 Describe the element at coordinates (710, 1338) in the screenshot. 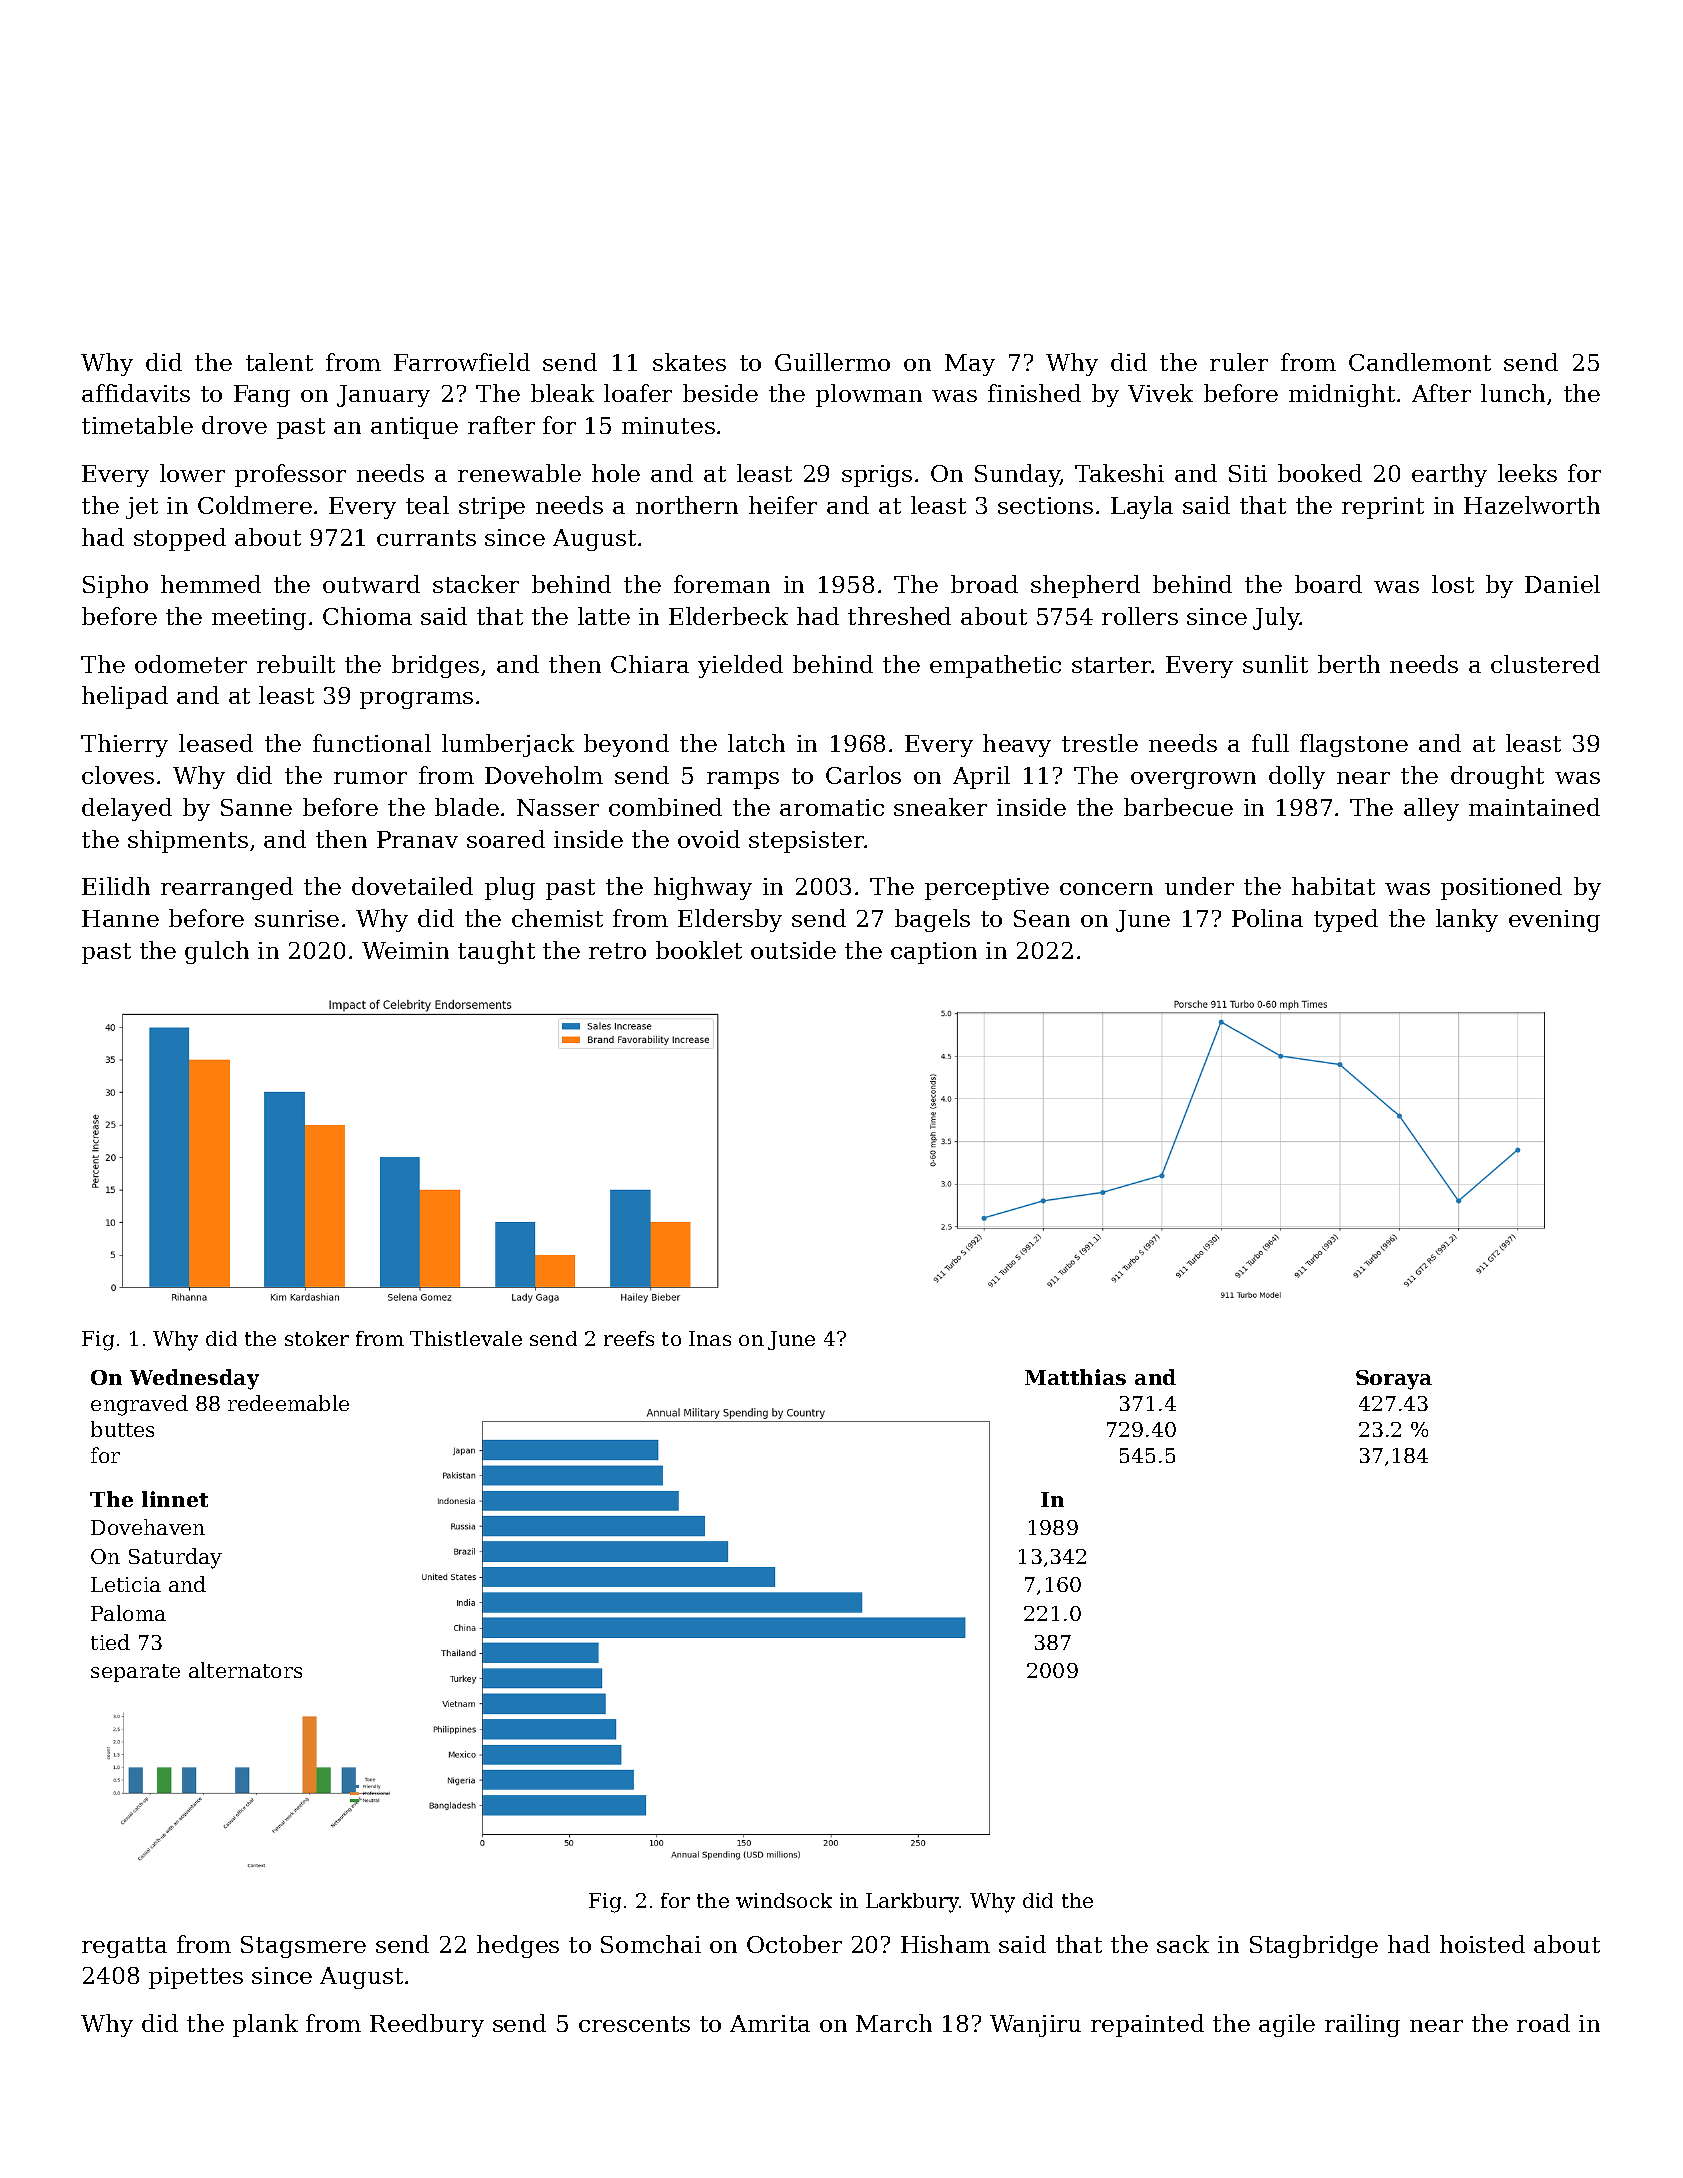

I see `Inas` at that location.
